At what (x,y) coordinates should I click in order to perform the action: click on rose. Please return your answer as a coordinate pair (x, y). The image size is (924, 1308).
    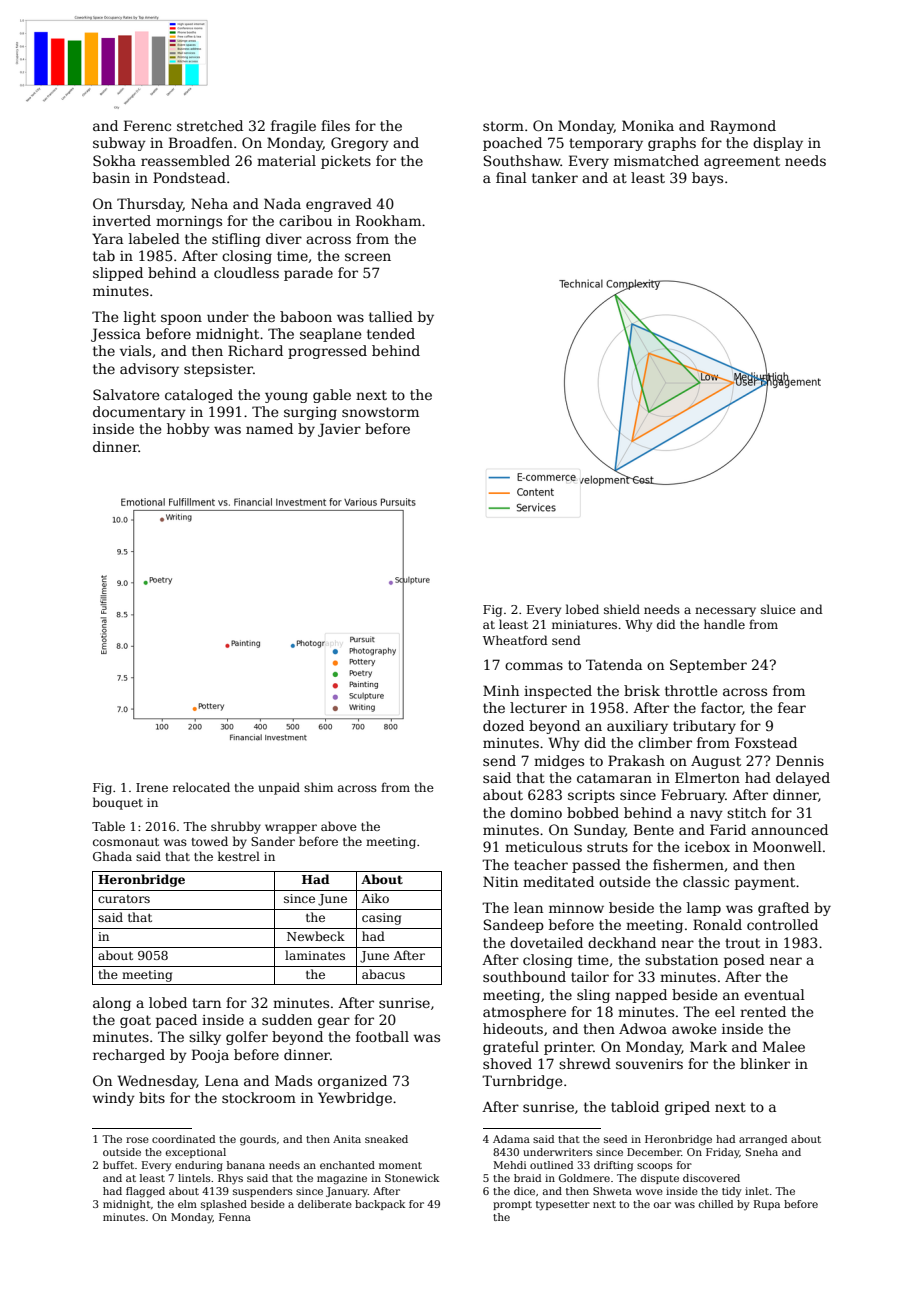
    Looking at the image, I should click on (137, 1140).
